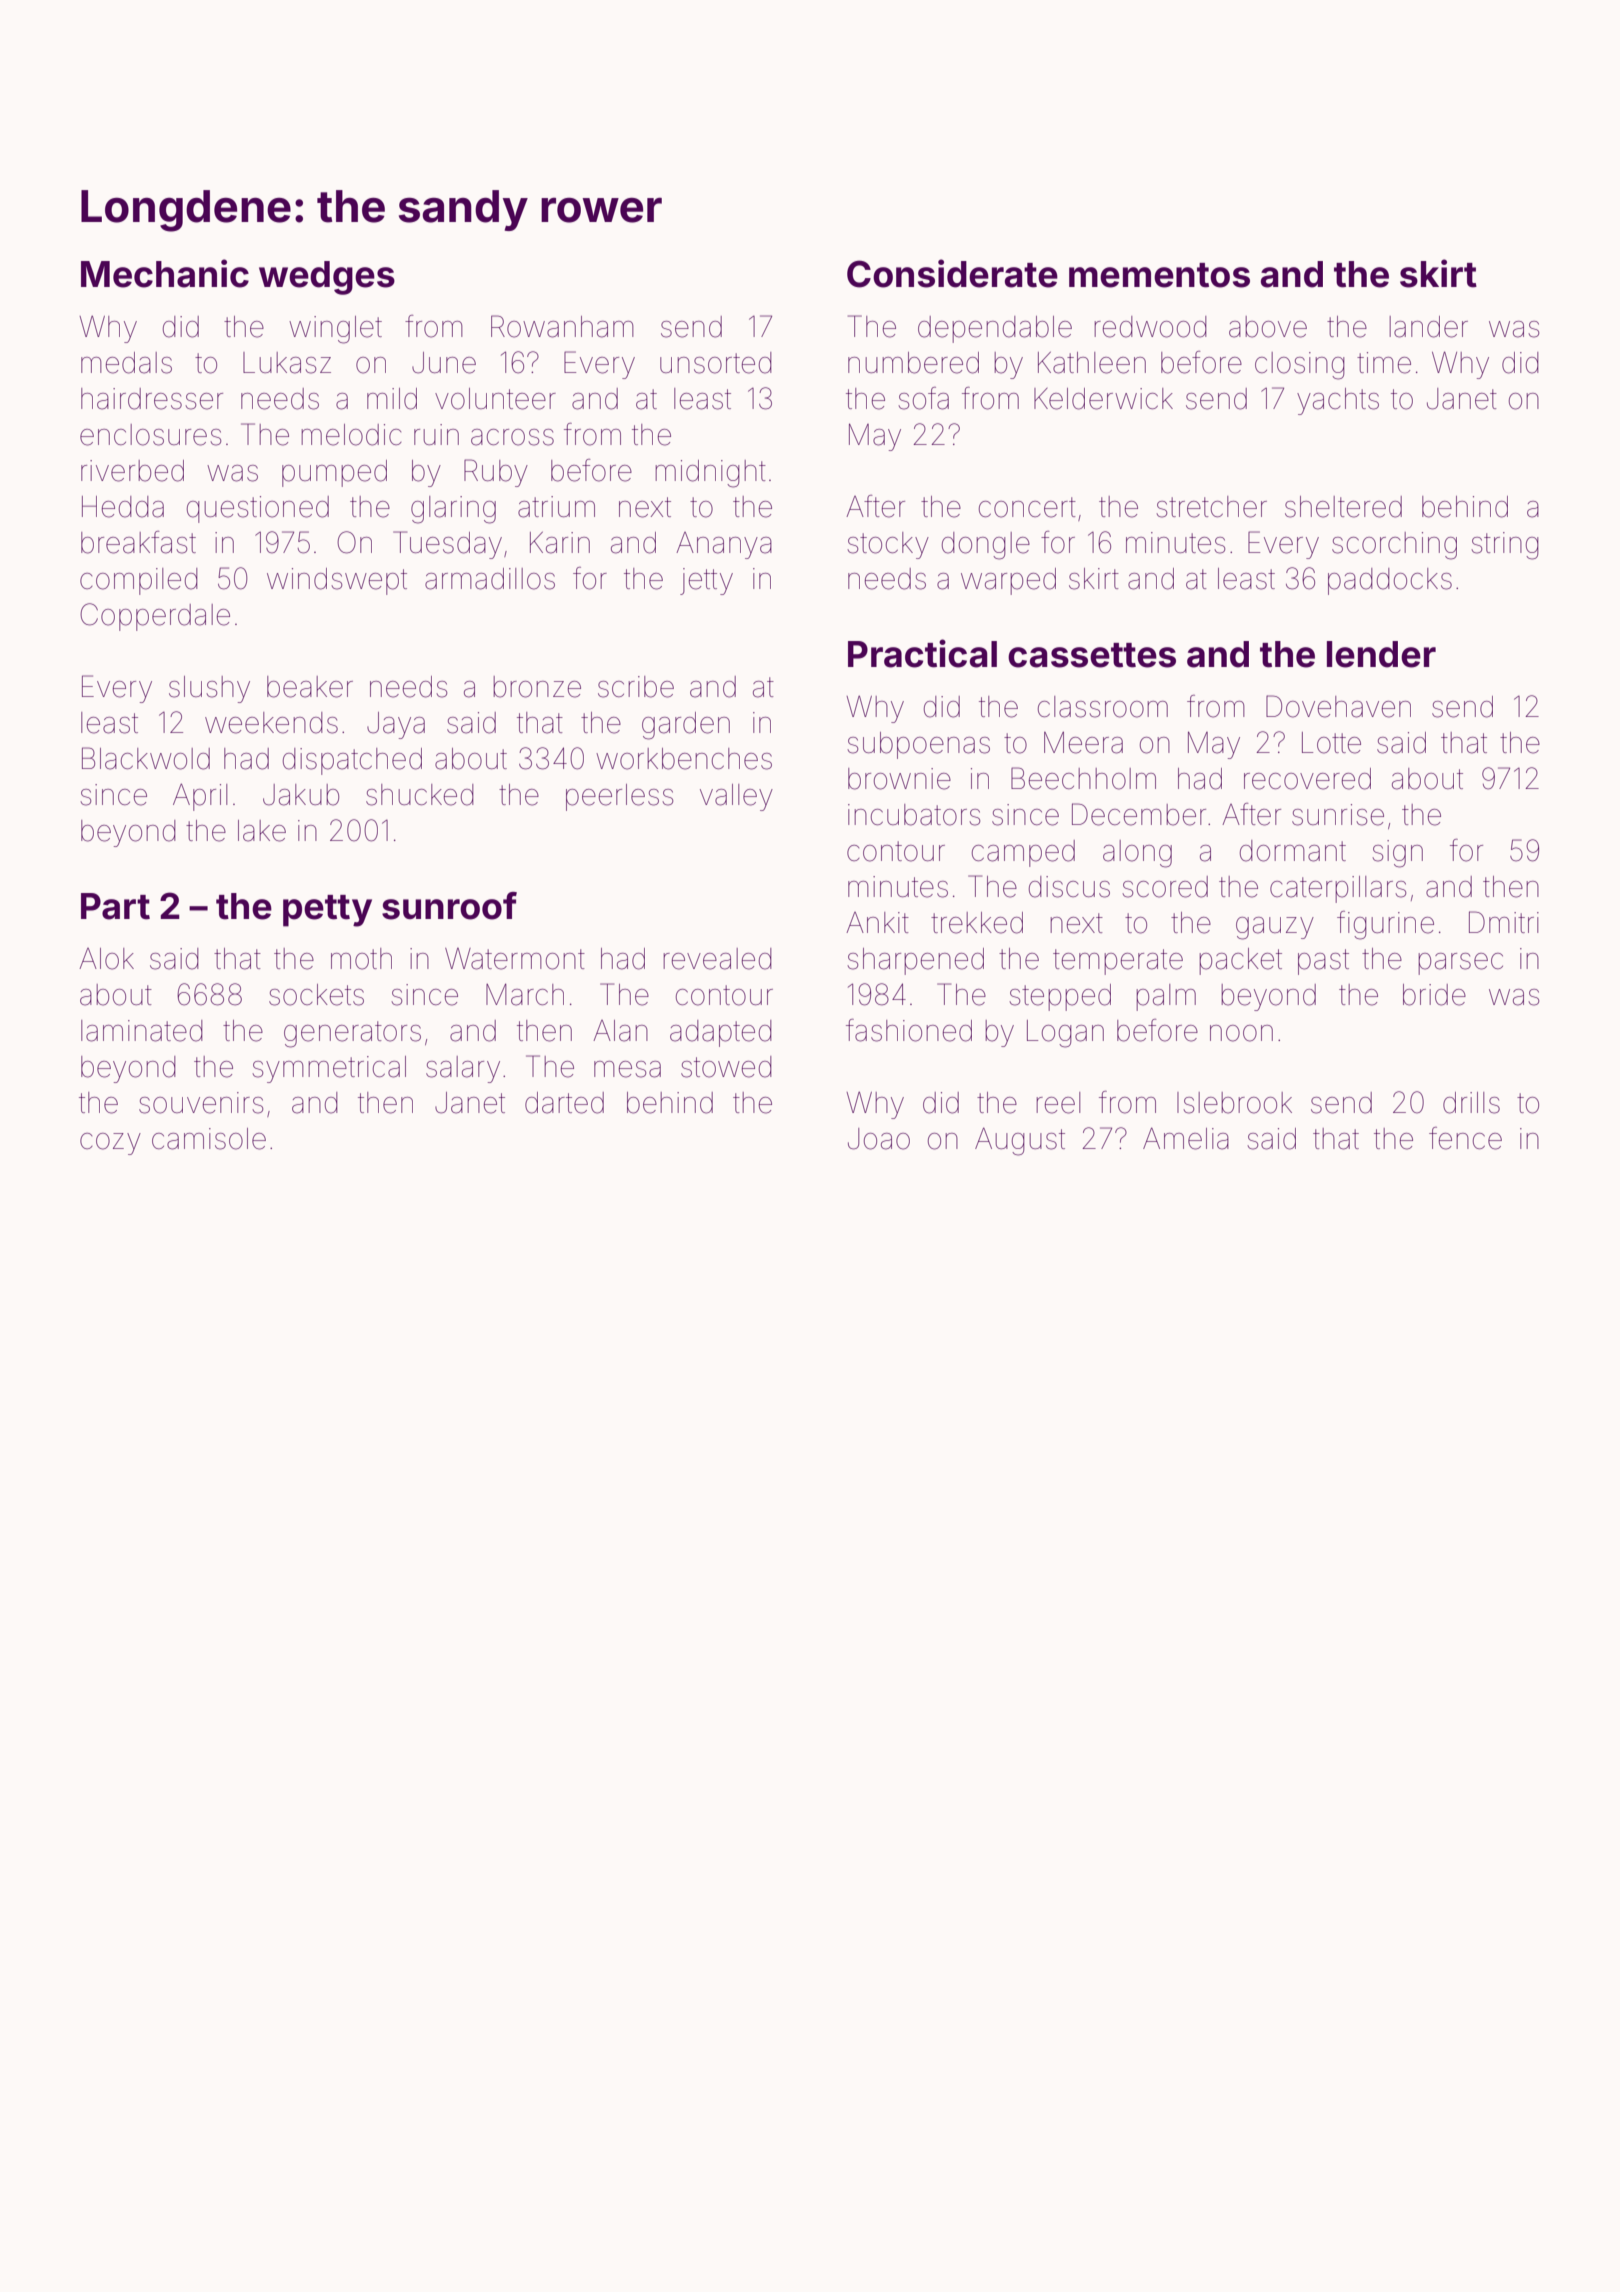 This screenshot has height=2292, width=1620. I want to click on August, so click(1020, 1142).
